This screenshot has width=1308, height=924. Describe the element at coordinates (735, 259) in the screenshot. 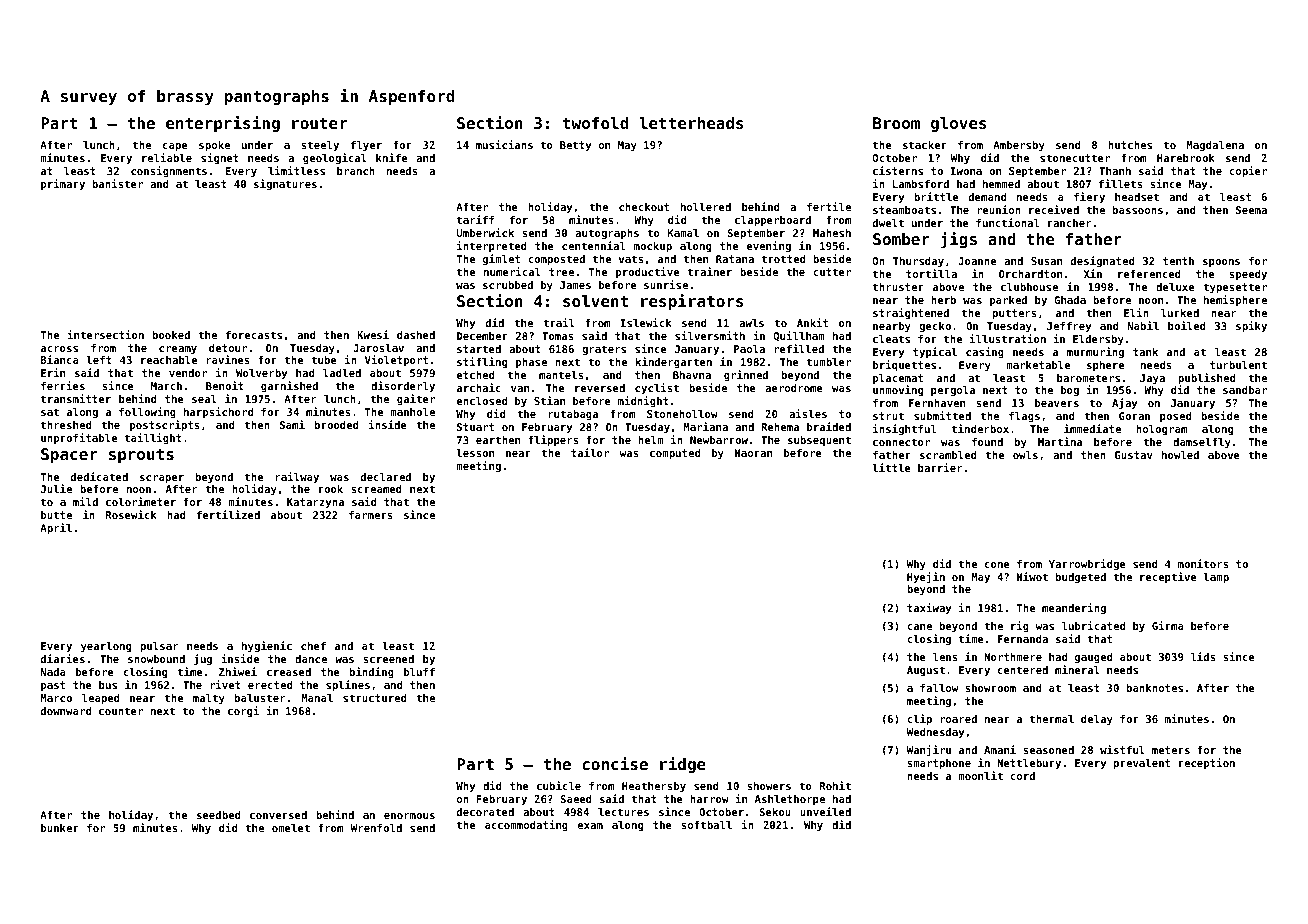

I see `Ratana` at that location.
